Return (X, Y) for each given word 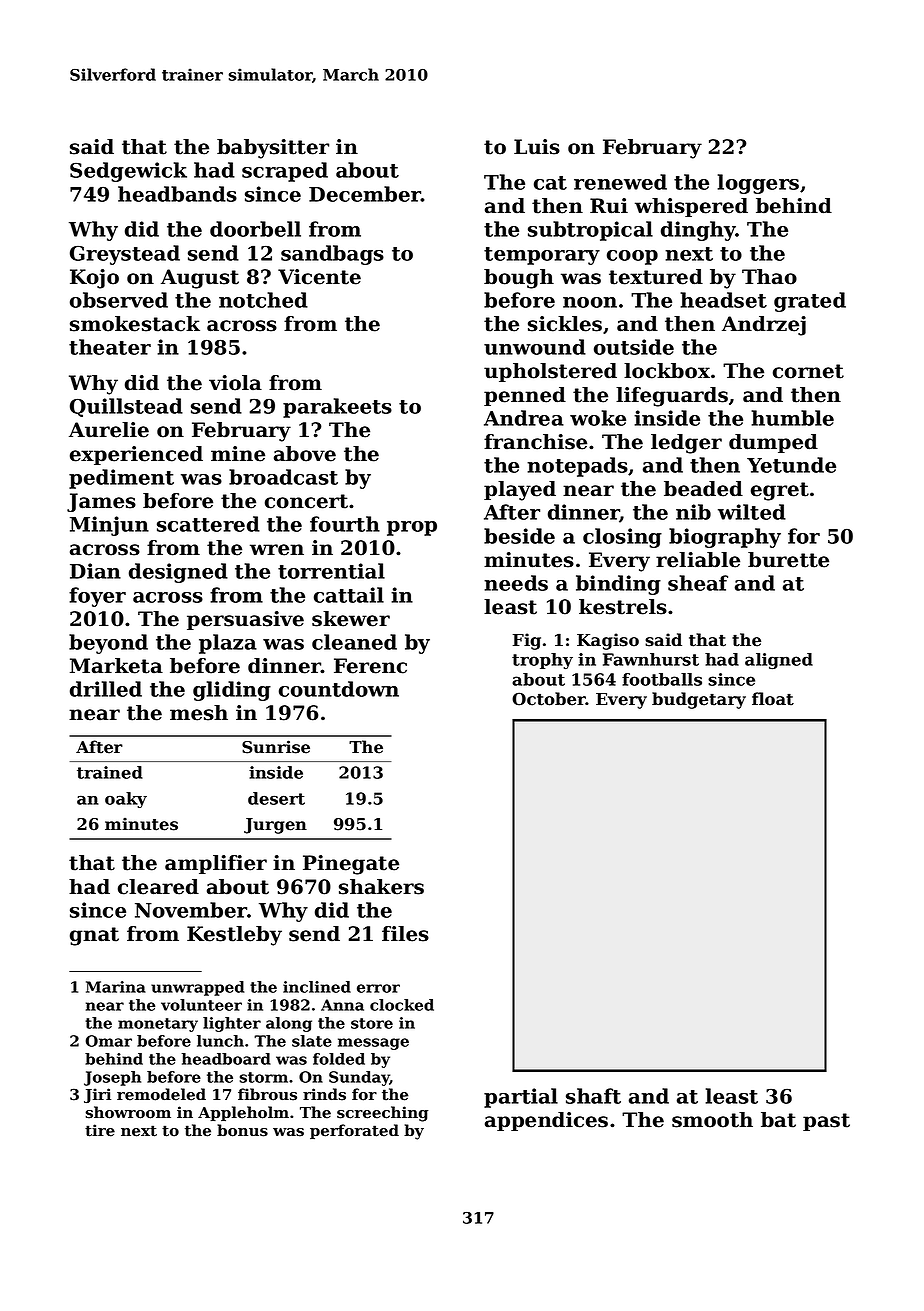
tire (100, 1130)
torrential (331, 571)
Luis (537, 147)
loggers (758, 184)
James (101, 502)
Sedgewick (128, 172)
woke (598, 418)
